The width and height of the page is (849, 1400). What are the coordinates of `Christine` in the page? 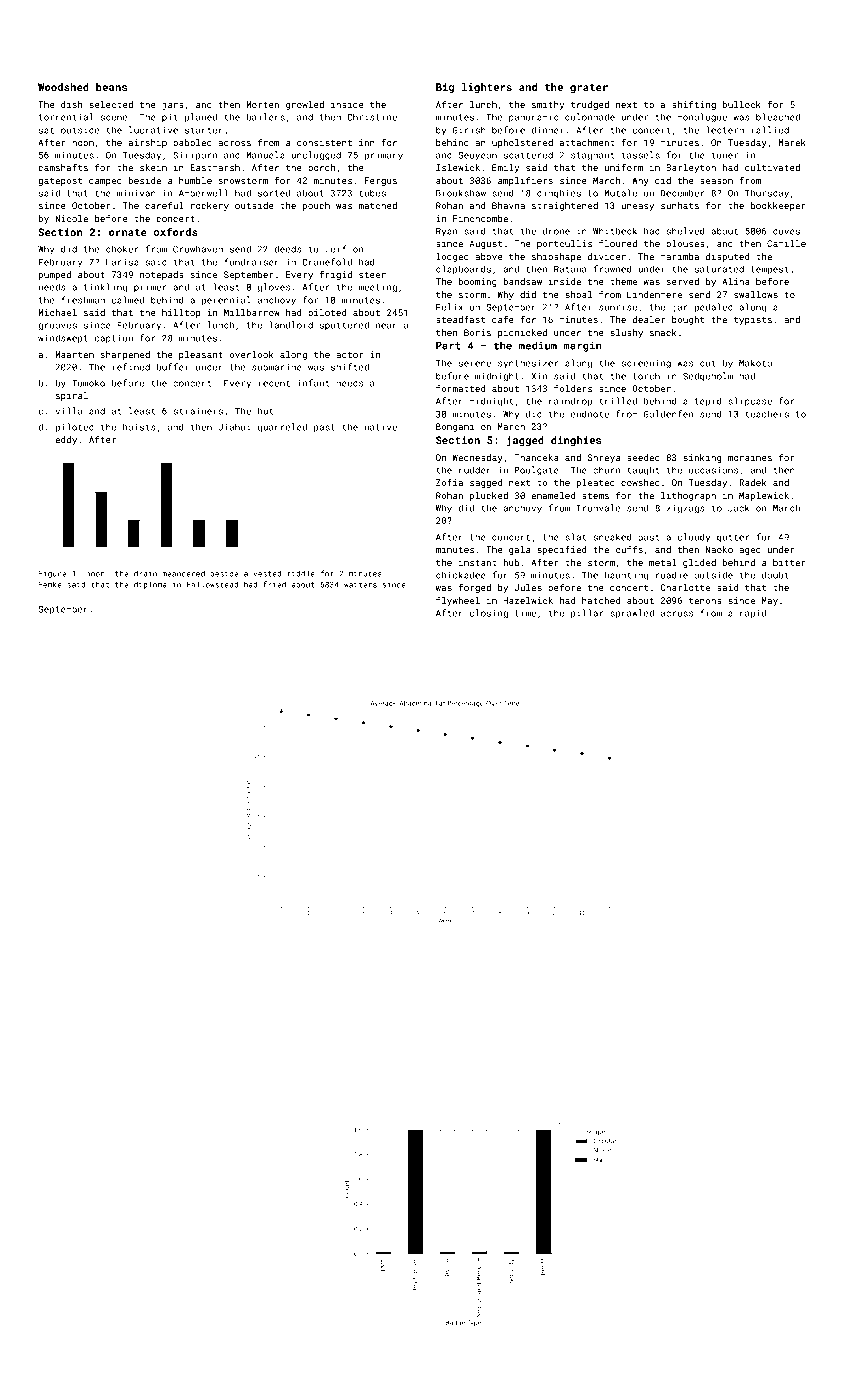 It's located at (372, 117).
